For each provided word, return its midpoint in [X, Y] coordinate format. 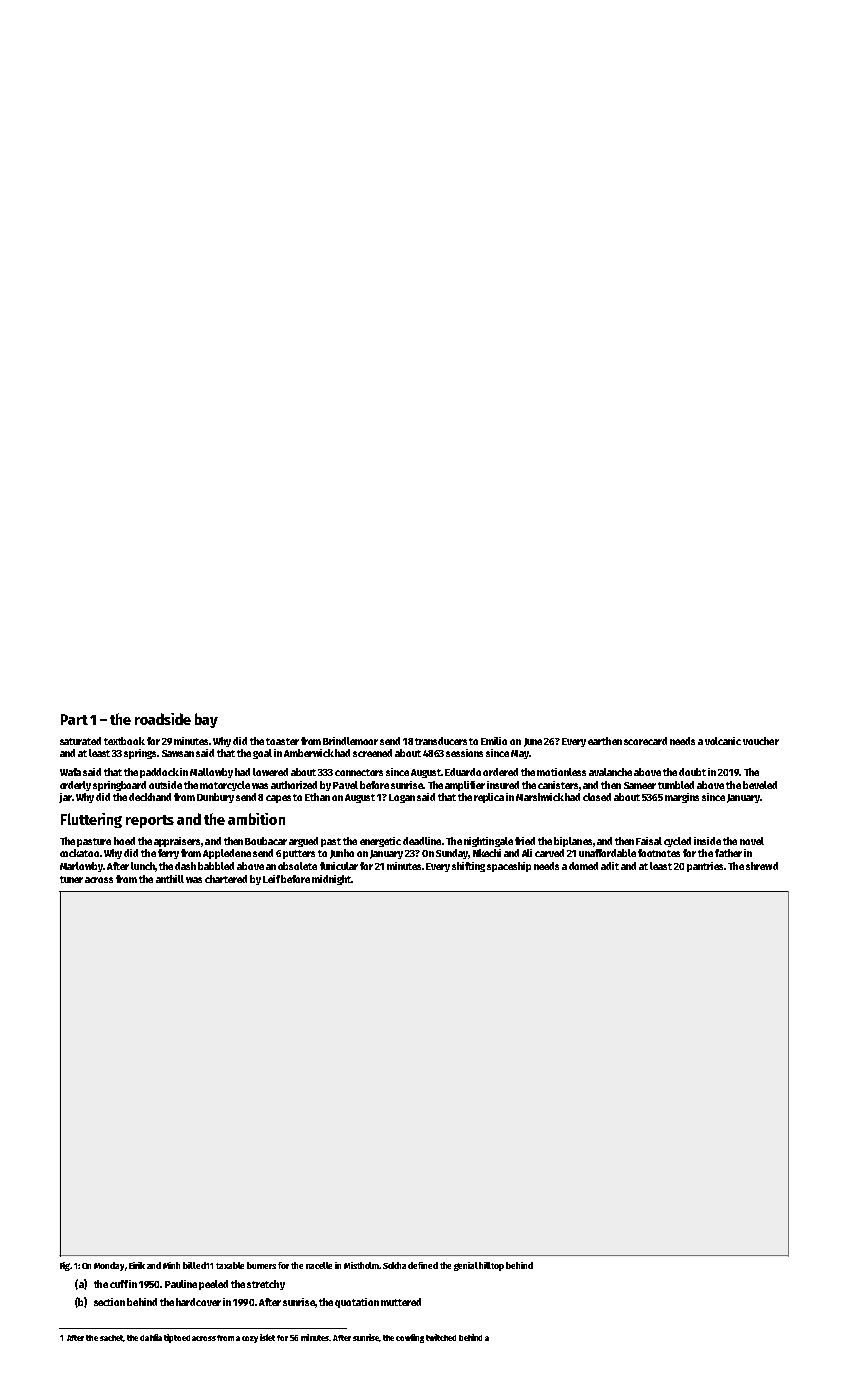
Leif [271, 879]
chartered [226, 879]
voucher [761, 741]
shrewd [762, 866]
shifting [468, 867]
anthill [170, 879]
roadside [163, 719]
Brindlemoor [350, 741]
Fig [65, 1266]
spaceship [509, 867]
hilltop [491, 1266]
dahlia [151, 1337]
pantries [705, 867]
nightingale [488, 842]
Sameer [640, 785]
